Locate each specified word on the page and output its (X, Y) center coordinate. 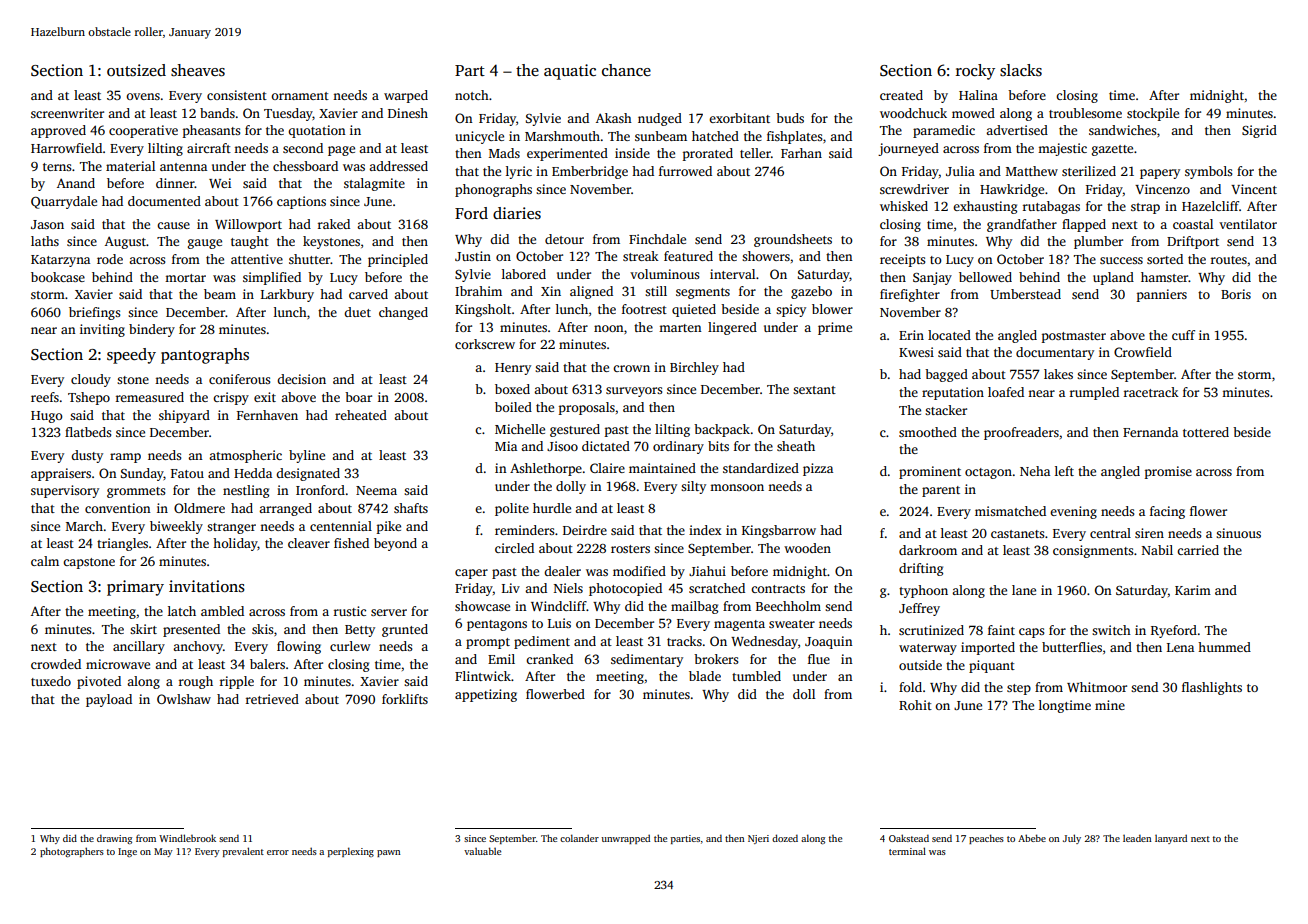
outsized (136, 70)
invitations (207, 586)
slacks (1021, 70)
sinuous (1238, 533)
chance (626, 70)
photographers (72, 852)
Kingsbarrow (779, 531)
